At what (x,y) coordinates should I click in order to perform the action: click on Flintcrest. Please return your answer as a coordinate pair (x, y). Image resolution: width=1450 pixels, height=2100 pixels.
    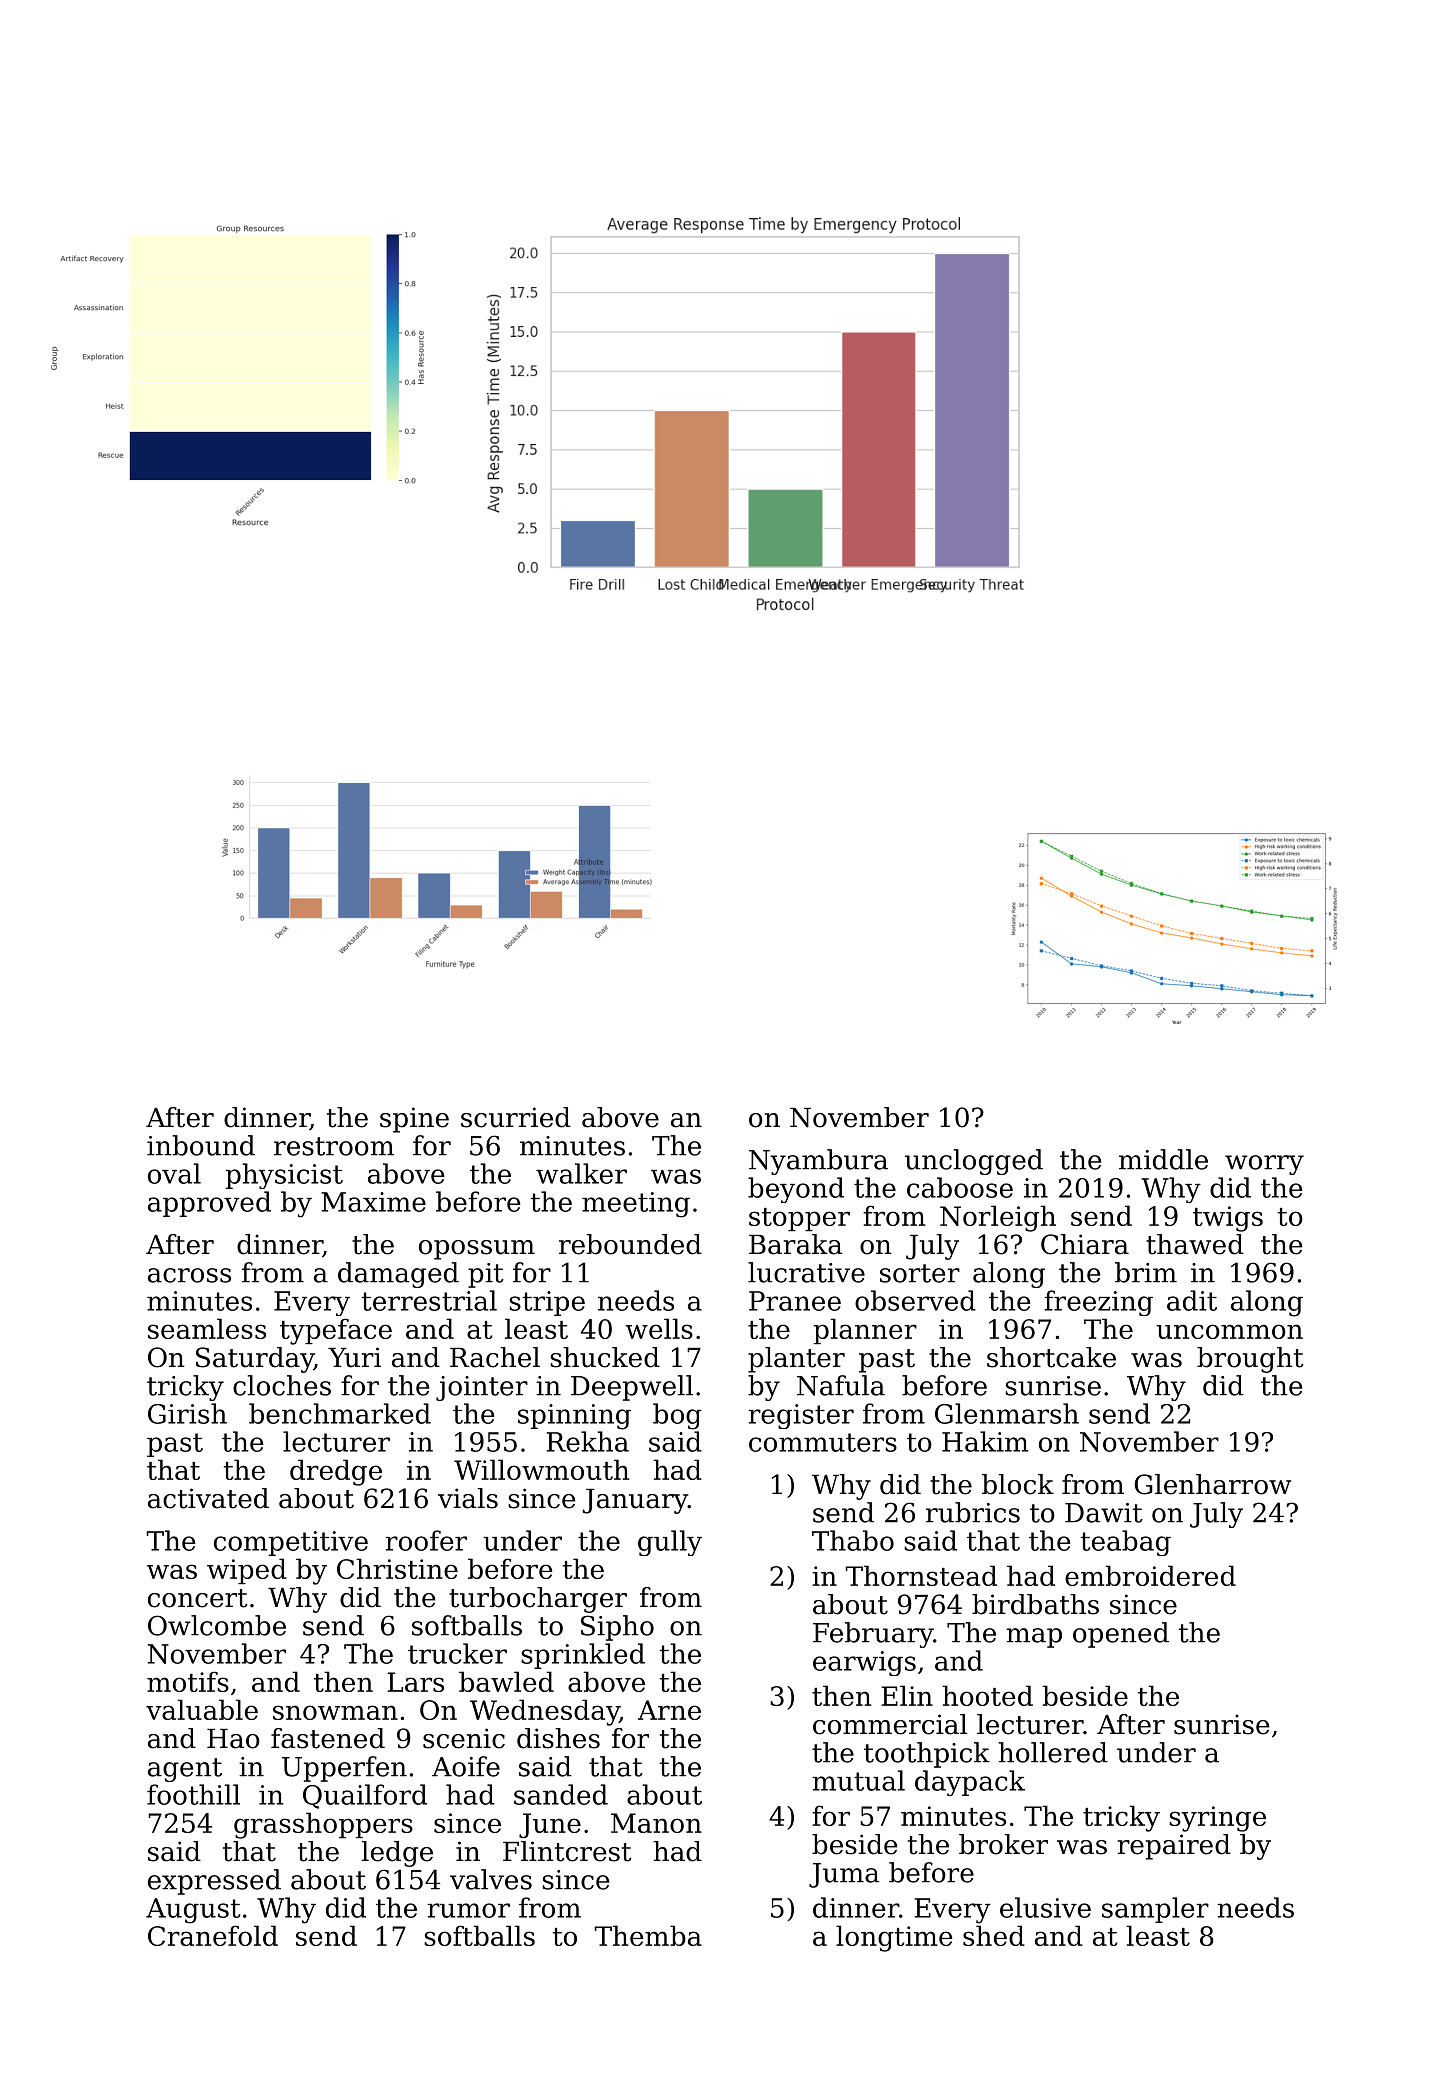
    Looking at the image, I should click on (567, 1851).
